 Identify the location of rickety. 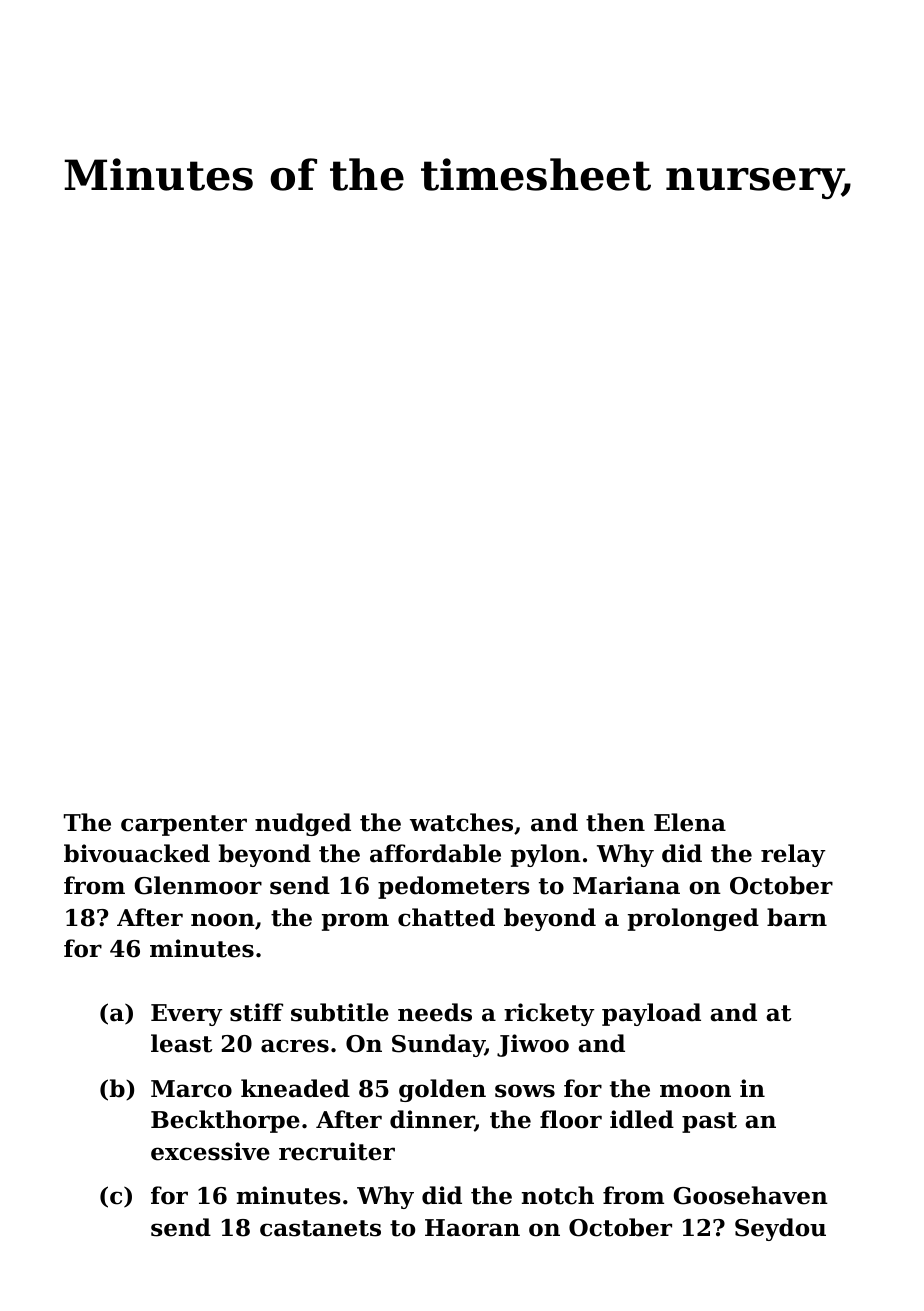
(549, 1014).
